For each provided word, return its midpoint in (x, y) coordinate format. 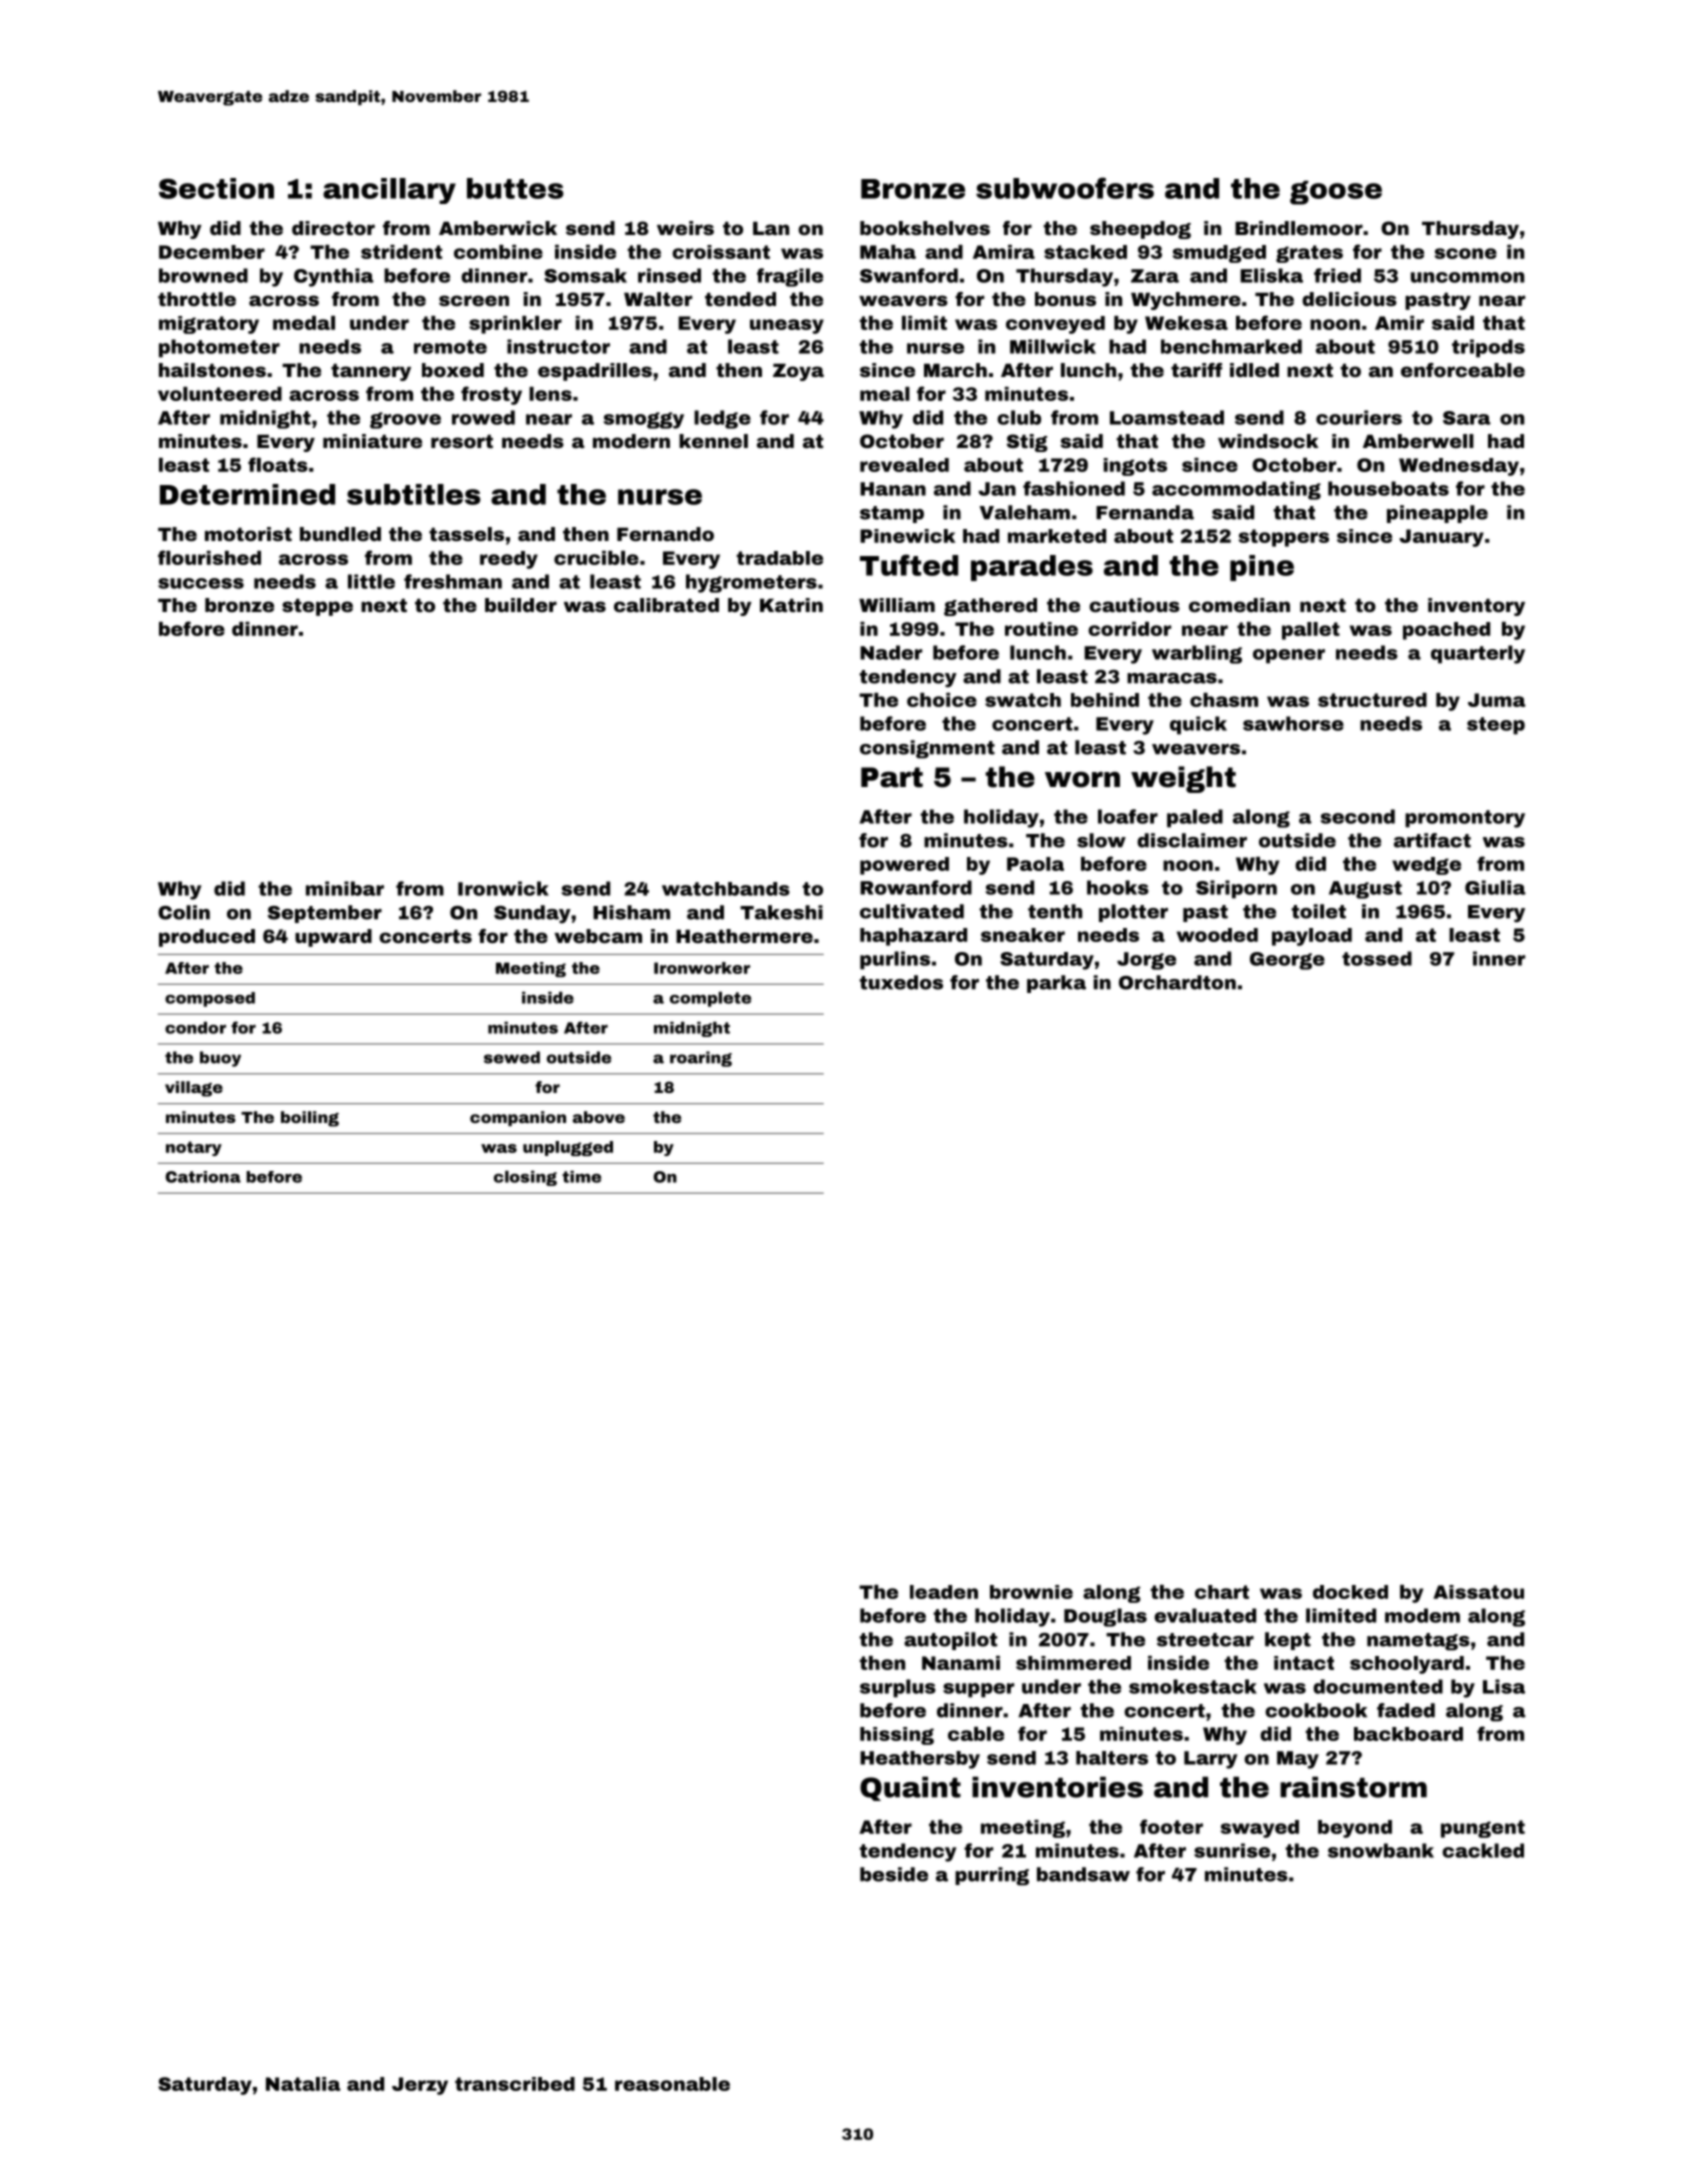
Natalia (303, 2084)
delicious (1349, 299)
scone (1466, 253)
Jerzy (420, 2086)
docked (1350, 1592)
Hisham (631, 912)
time (581, 1177)
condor (195, 1028)
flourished (209, 557)
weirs (685, 228)
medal (304, 323)
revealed (904, 465)
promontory (1465, 819)
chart (1222, 1592)
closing (525, 1178)
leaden (944, 1592)
